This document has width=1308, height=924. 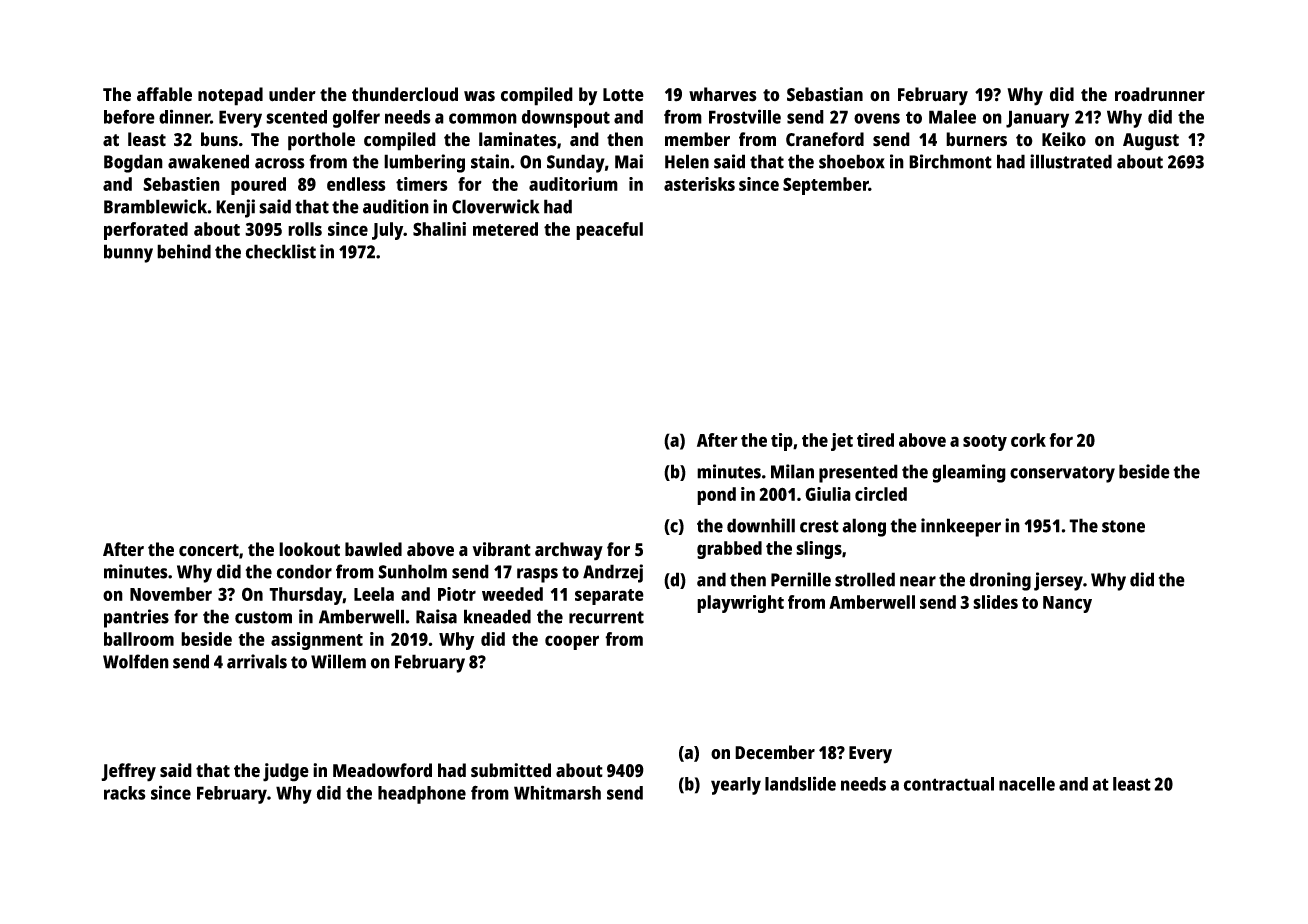 What do you see at coordinates (209, 550) in the document?
I see `concert` at bounding box center [209, 550].
